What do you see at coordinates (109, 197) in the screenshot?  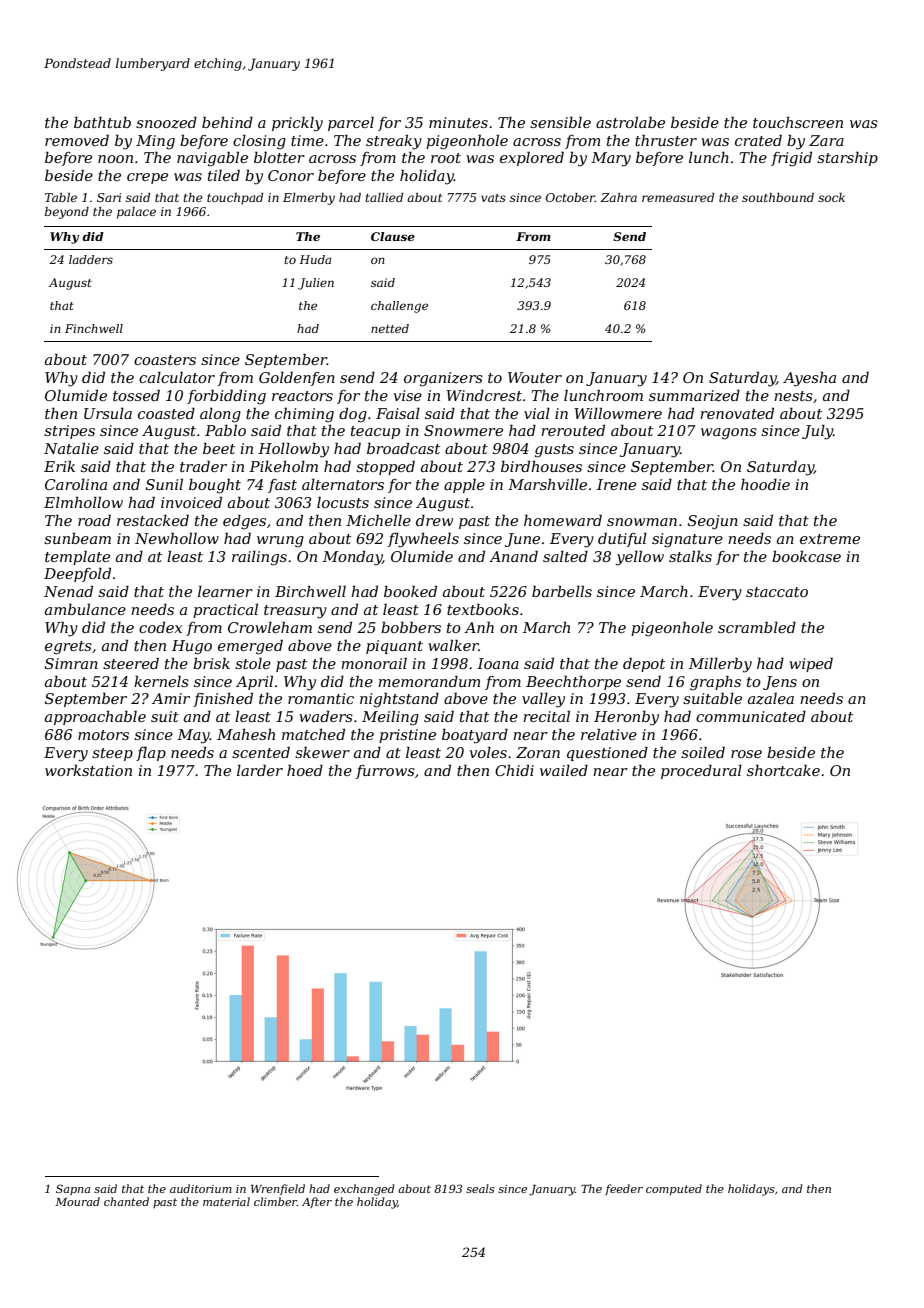 I see `Sari` at bounding box center [109, 197].
